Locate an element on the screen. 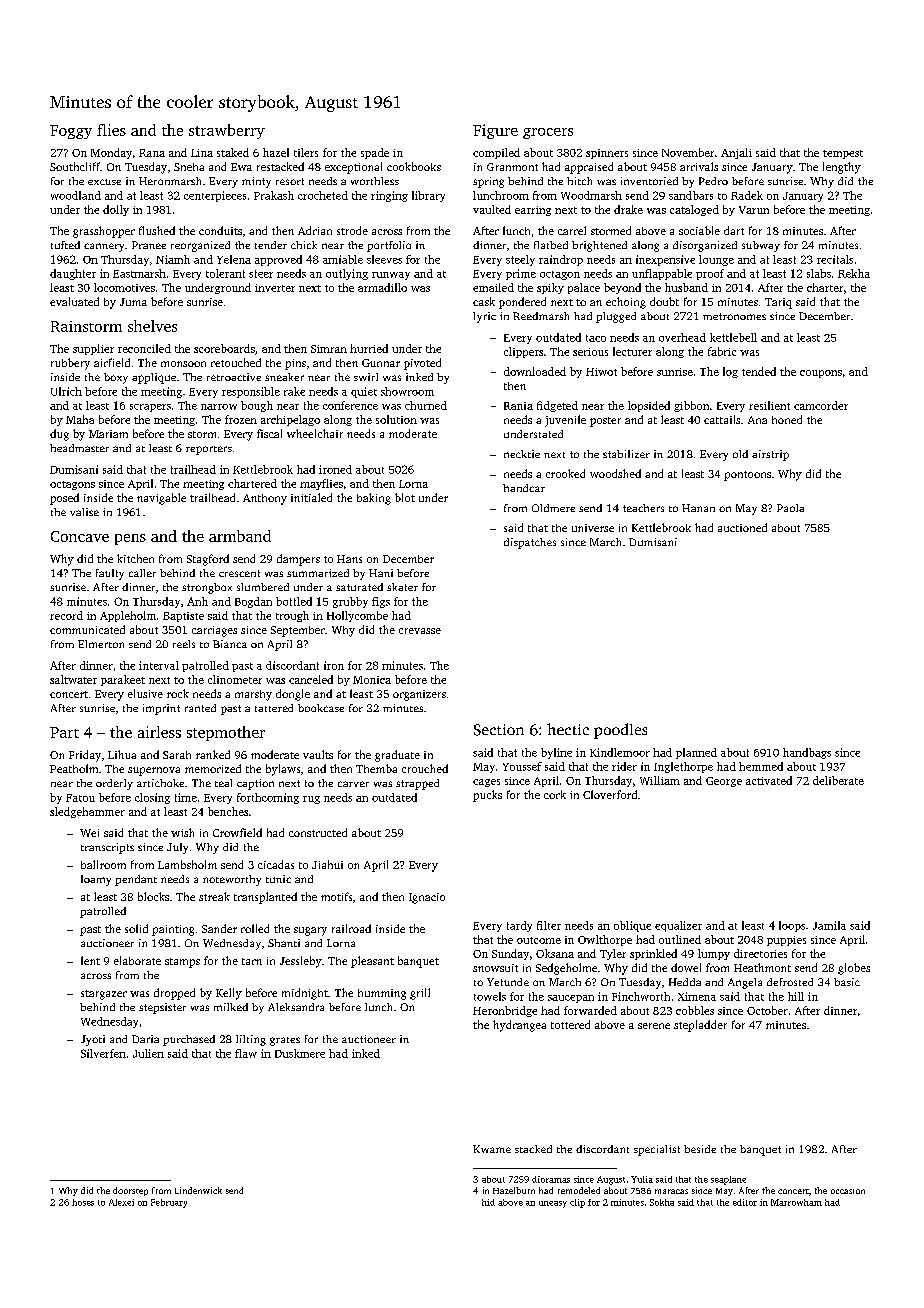 This screenshot has height=1308, width=924. overhead is located at coordinates (682, 337).
